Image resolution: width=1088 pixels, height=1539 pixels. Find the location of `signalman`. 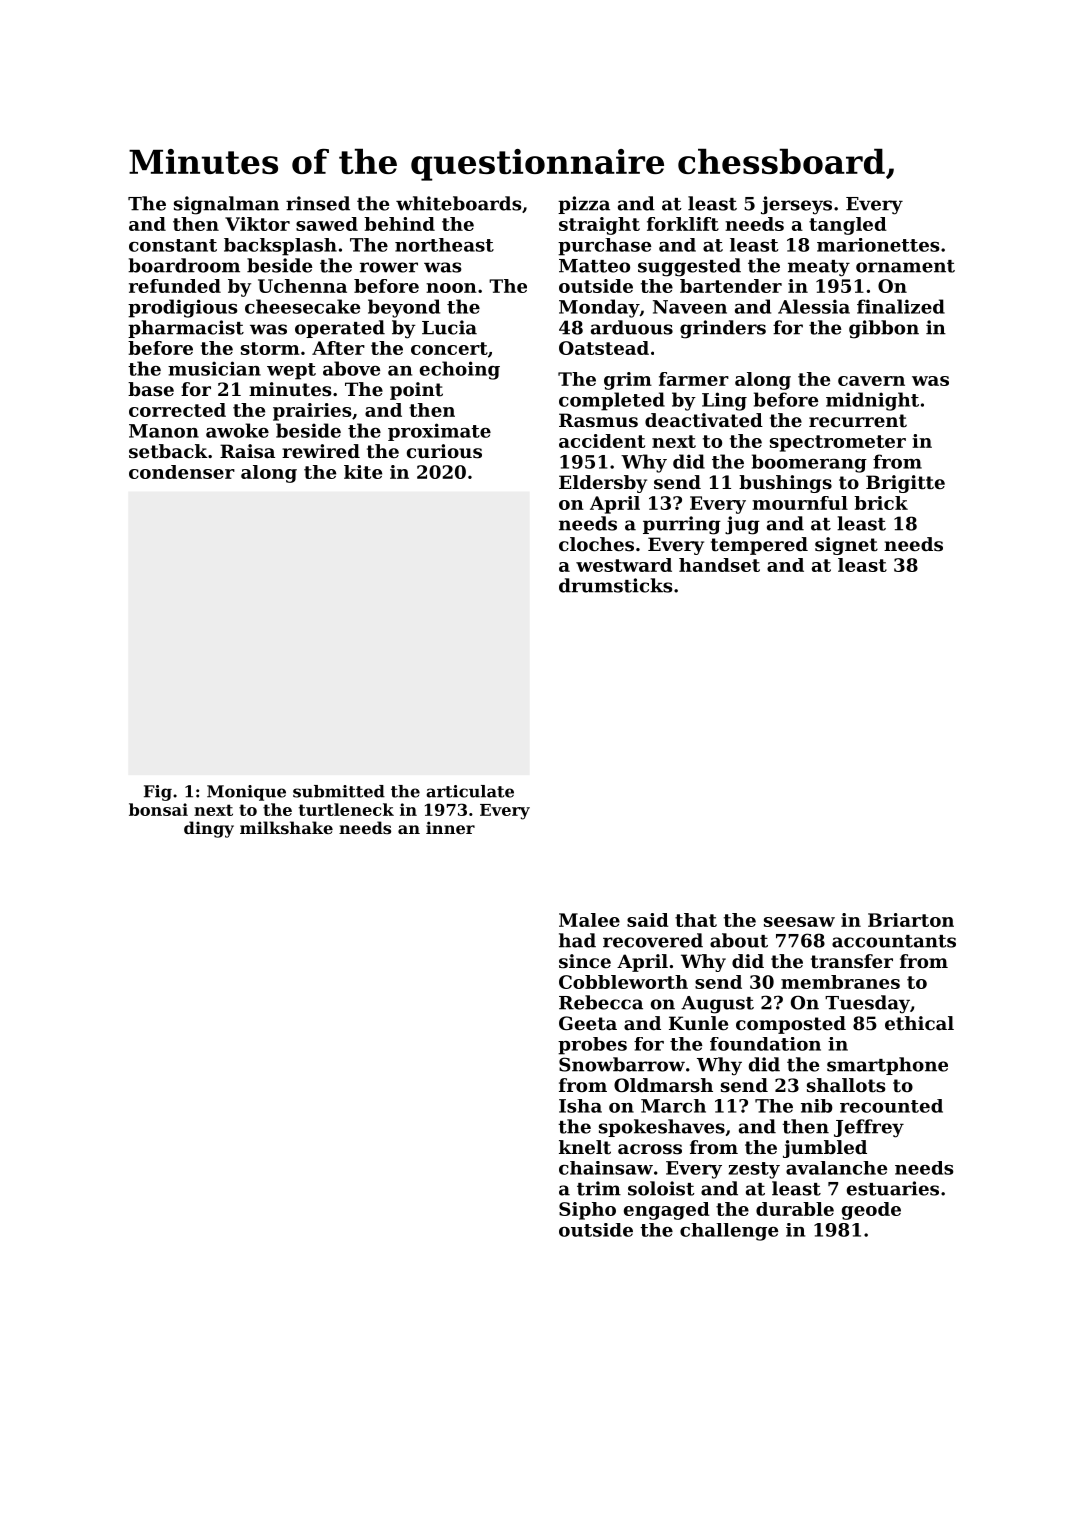

signalman is located at coordinates (226, 205).
